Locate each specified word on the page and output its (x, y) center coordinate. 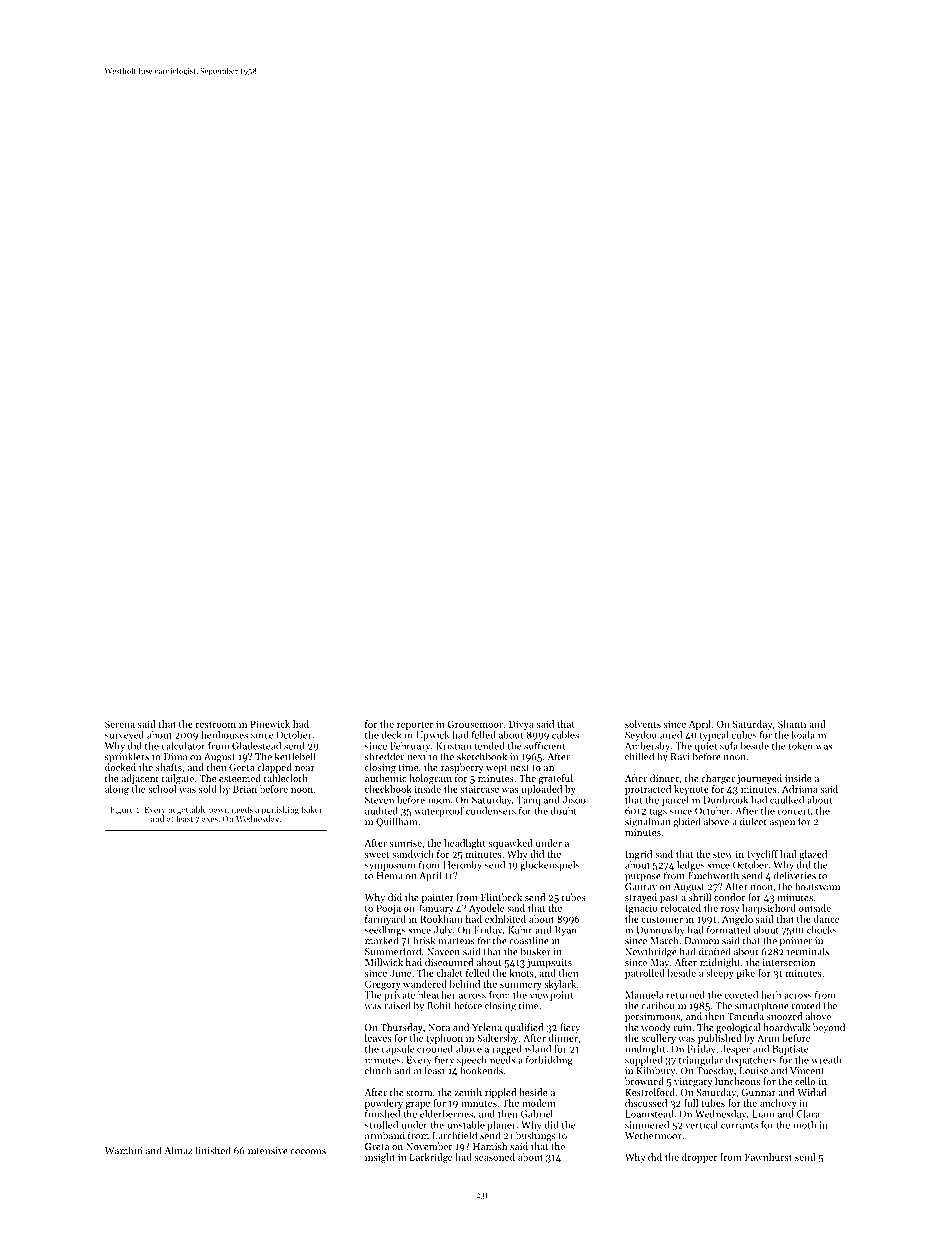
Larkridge (431, 1158)
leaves (378, 1038)
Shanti (792, 724)
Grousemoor (475, 724)
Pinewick (270, 724)
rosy (730, 910)
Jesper (735, 1050)
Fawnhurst (768, 1157)
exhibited (505, 919)
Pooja (389, 909)
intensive (268, 1151)
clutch (378, 1070)
